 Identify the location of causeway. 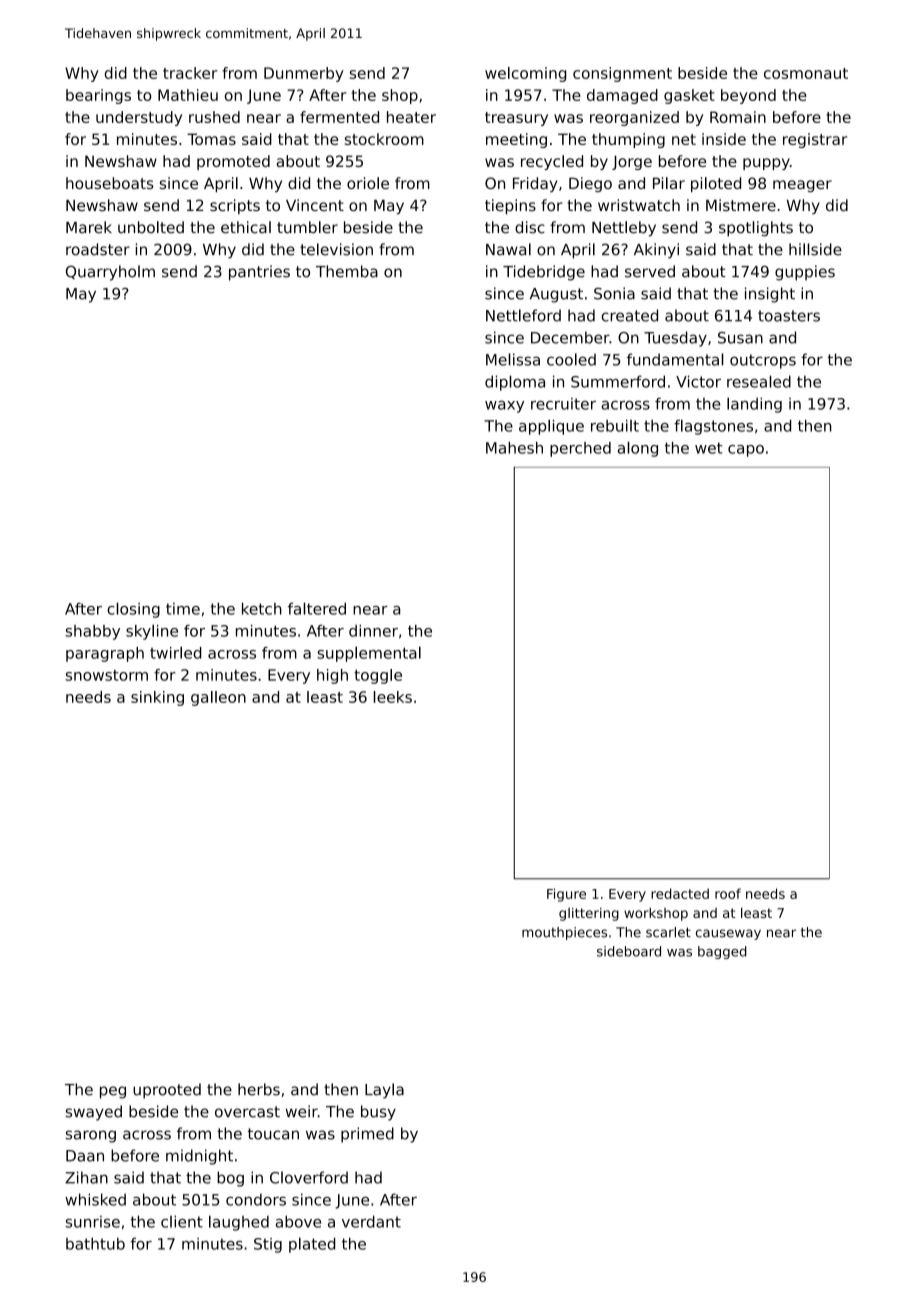
(728, 934).
